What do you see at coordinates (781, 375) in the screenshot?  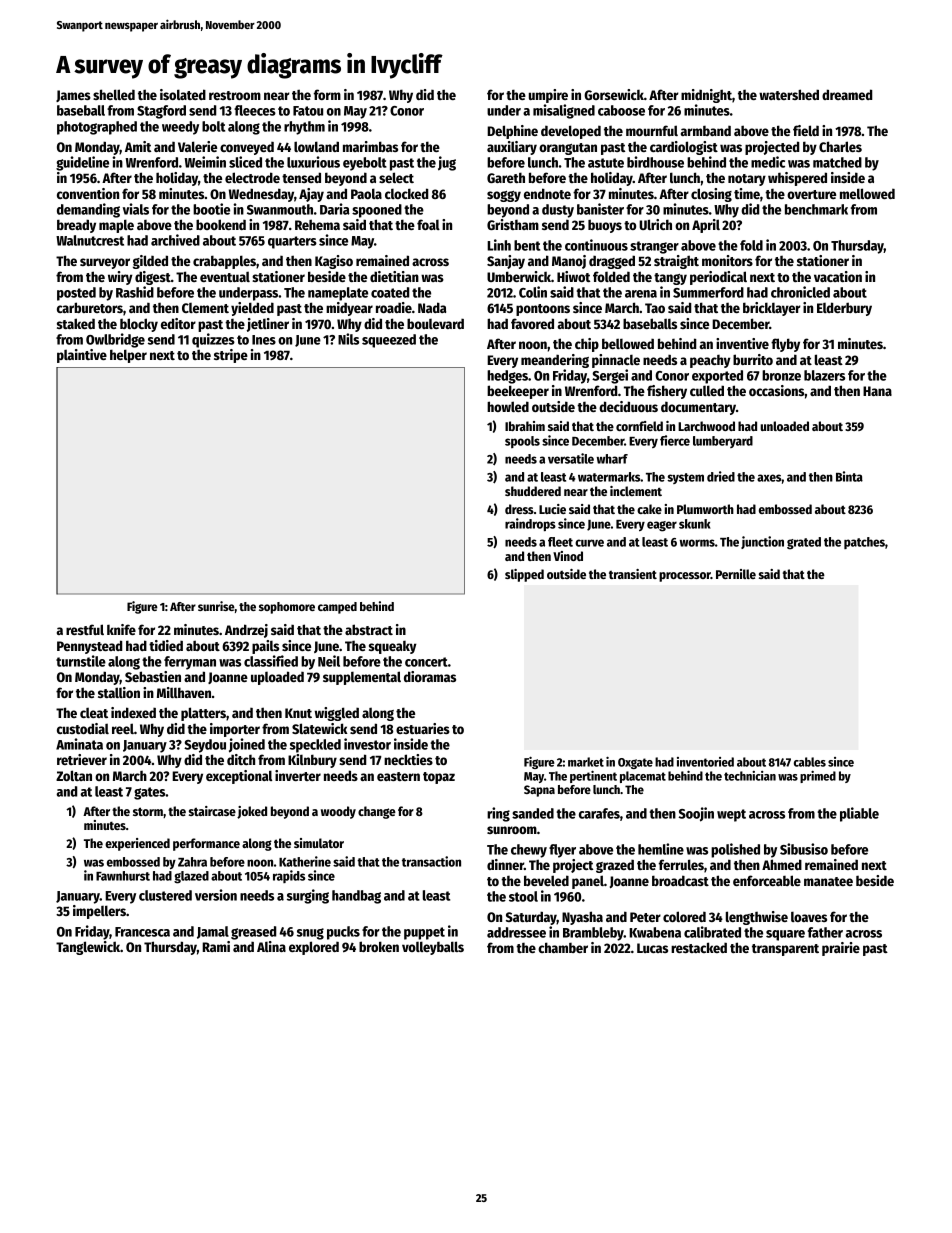 I see `bronze` at bounding box center [781, 375].
